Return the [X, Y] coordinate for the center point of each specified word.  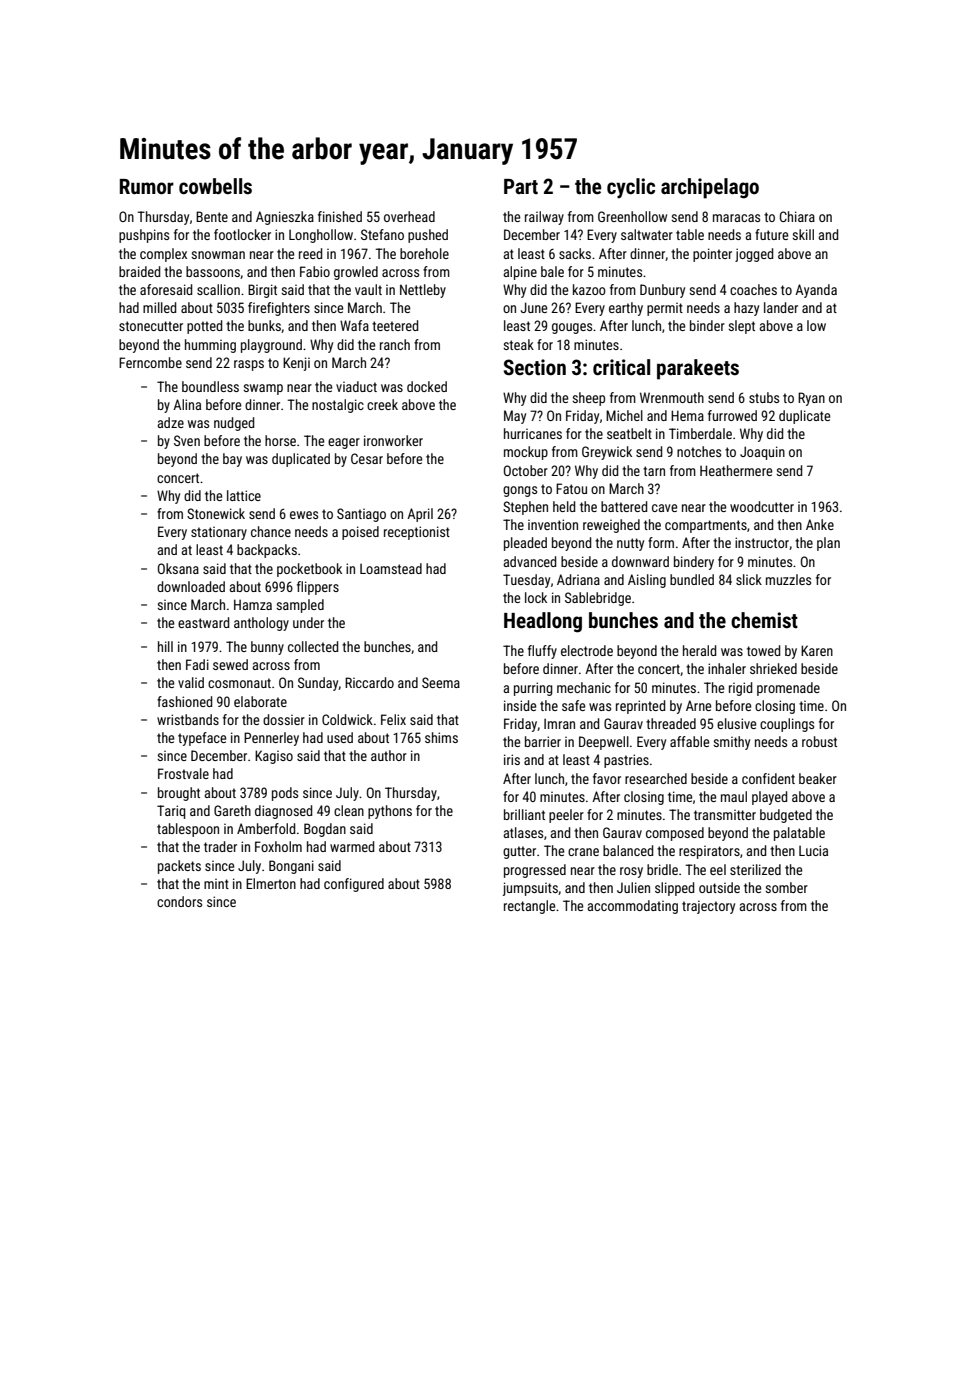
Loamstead [391, 568]
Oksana [178, 568]
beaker [818, 778]
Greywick [607, 453]
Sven [187, 440]
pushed [428, 236]
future [771, 234]
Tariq [171, 812]
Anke [820, 524]
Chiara [797, 216]
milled [159, 307]
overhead [409, 216]
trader [220, 846]
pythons [390, 812]
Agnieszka [285, 218]
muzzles [788, 579]
